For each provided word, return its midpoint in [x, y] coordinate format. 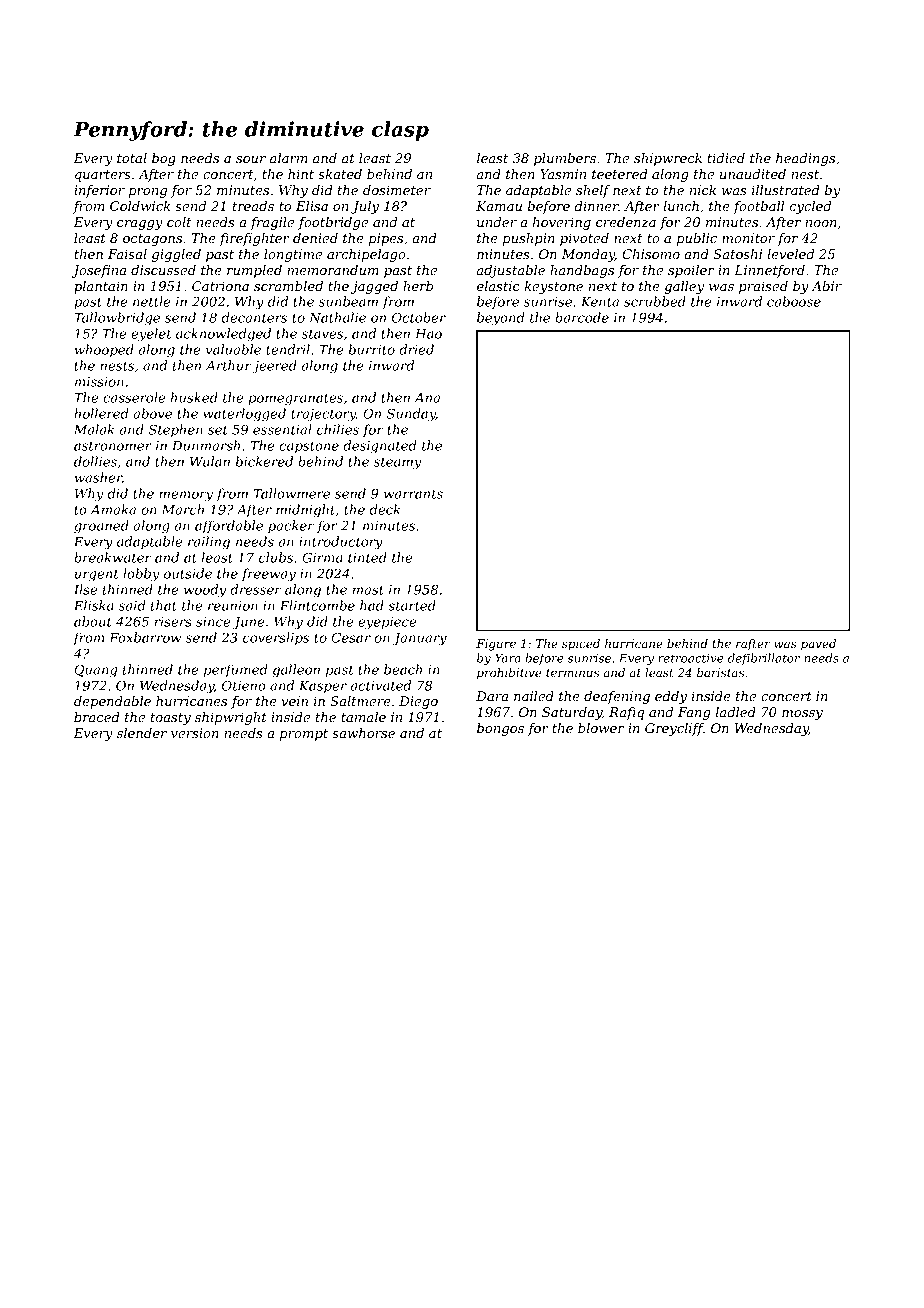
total [132, 158]
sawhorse [363, 733]
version [195, 733]
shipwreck [668, 159]
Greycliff [674, 729]
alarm [288, 158]
